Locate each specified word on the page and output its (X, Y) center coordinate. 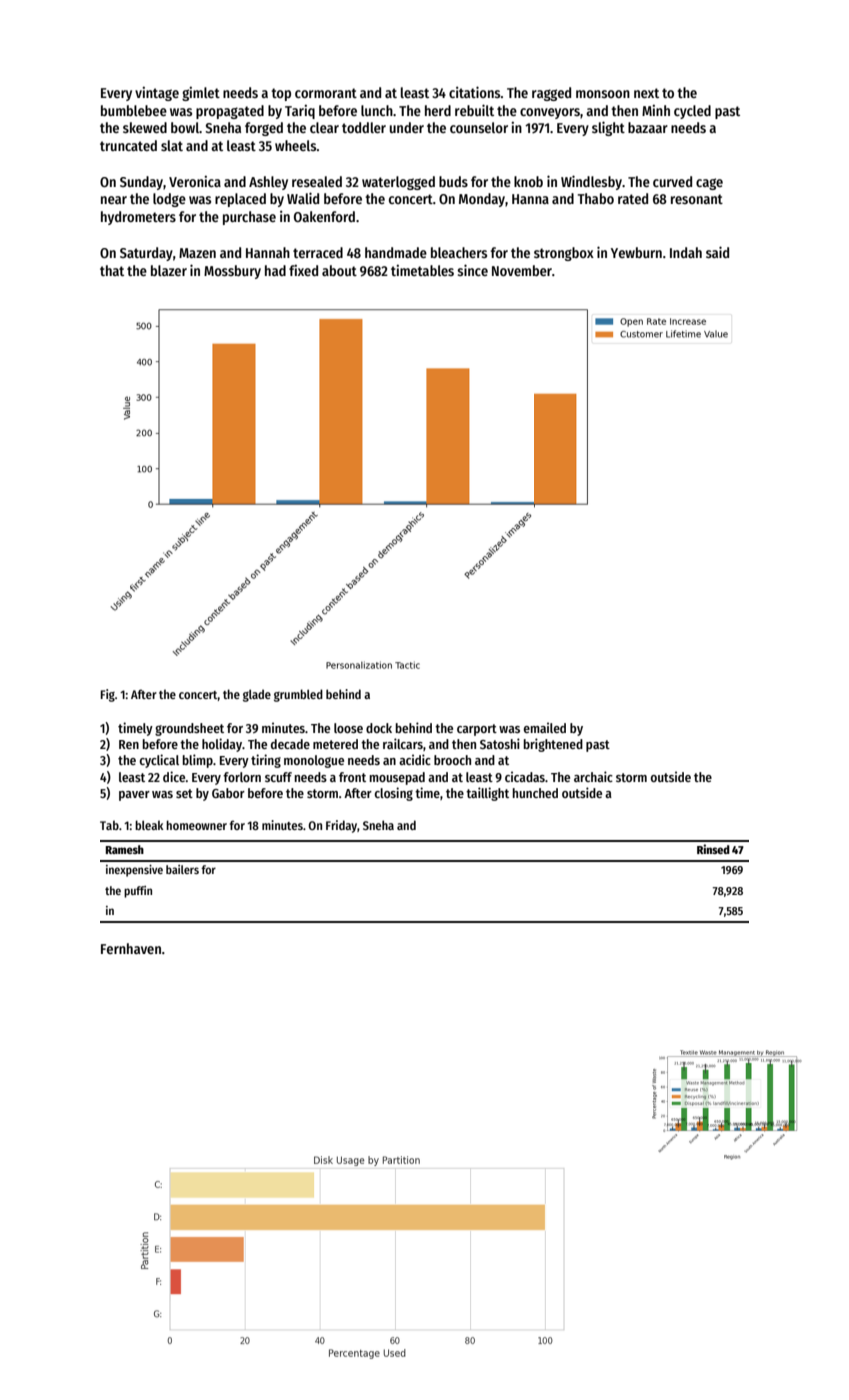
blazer (169, 270)
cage (709, 184)
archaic (593, 776)
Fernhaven (131, 948)
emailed (544, 727)
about (339, 270)
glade (257, 695)
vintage (157, 94)
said (717, 252)
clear (324, 127)
